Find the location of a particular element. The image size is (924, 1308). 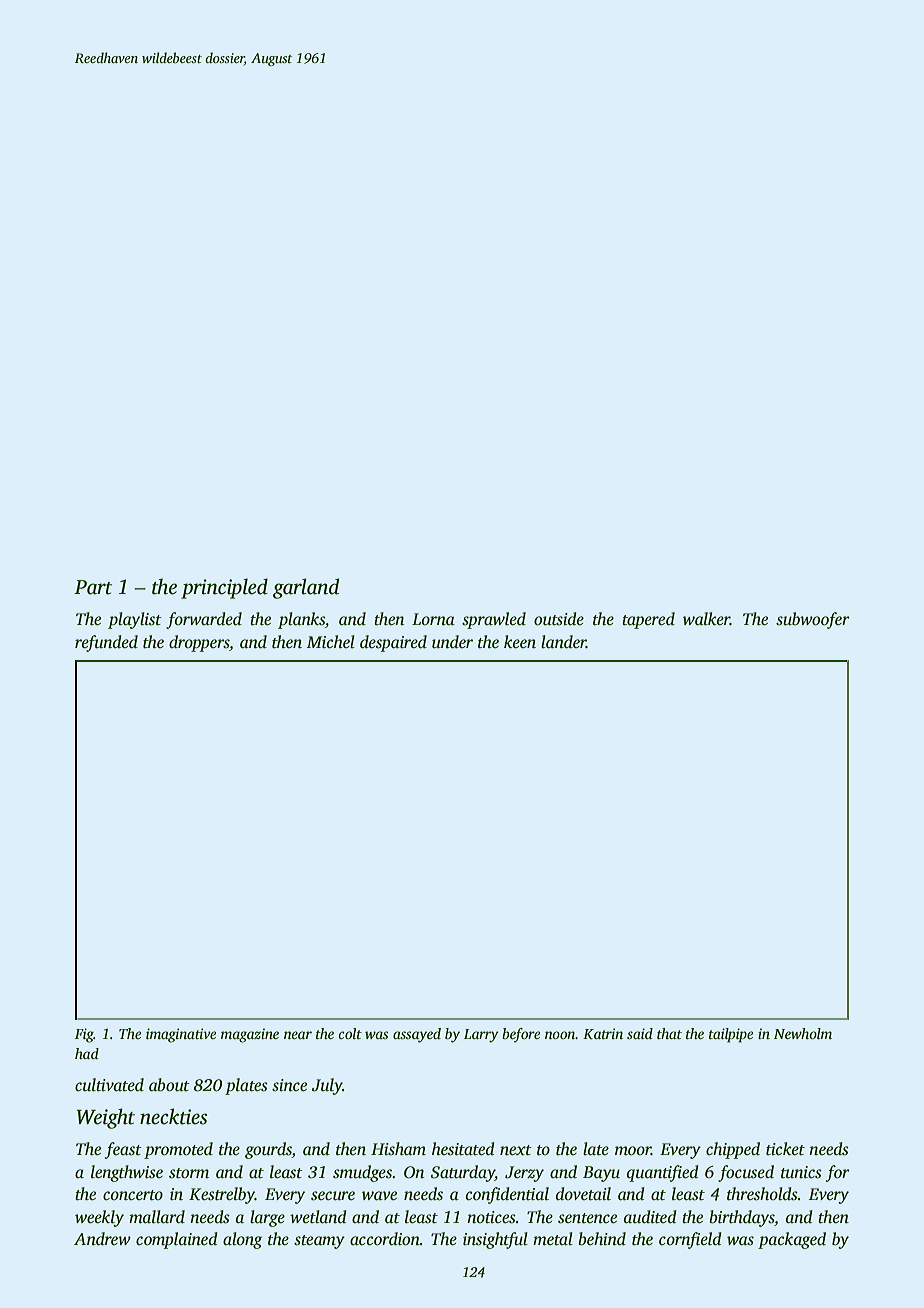

feast is located at coordinates (123, 1150).
